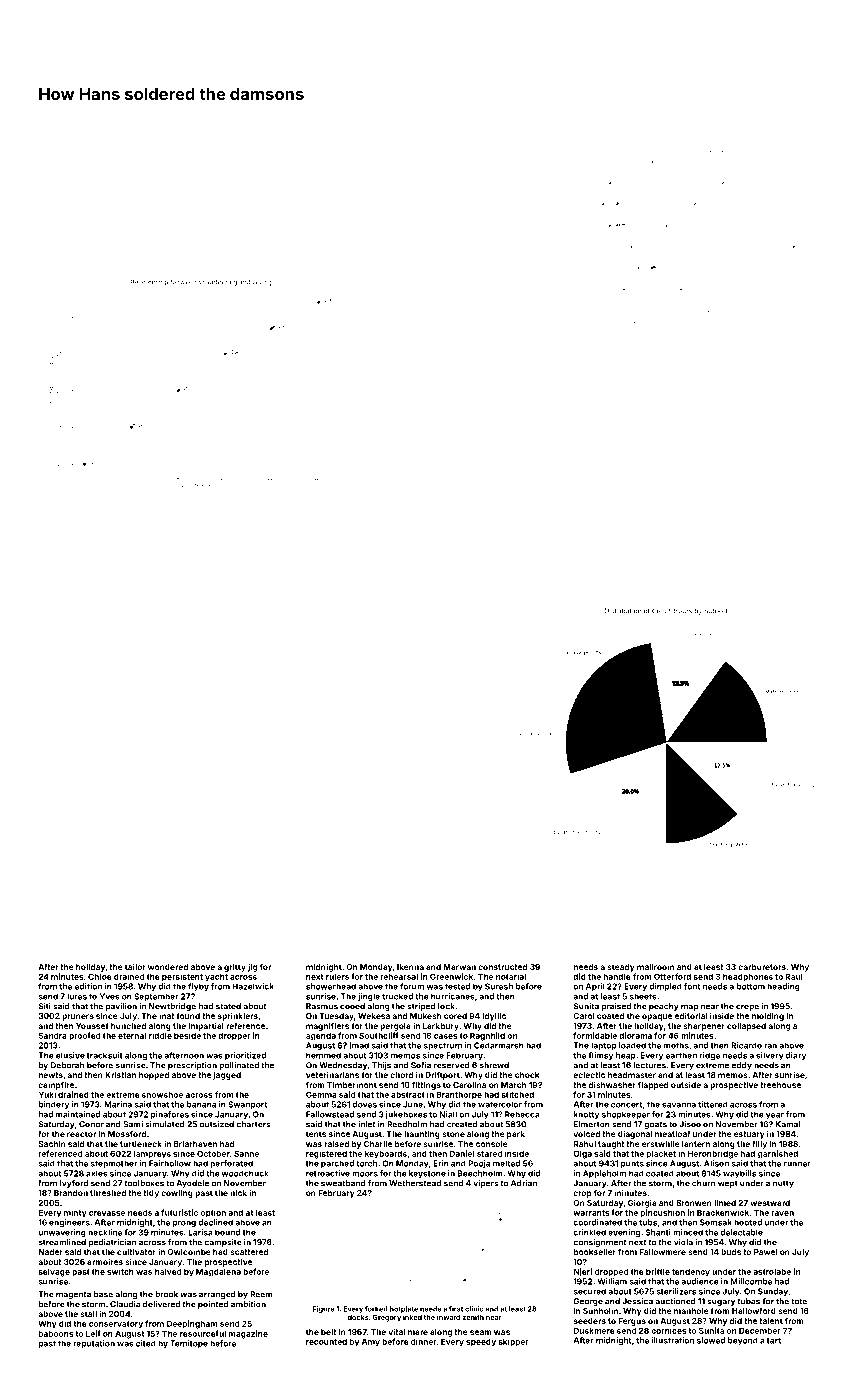  Describe the element at coordinates (591, 1213) in the screenshot. I see `warrants` at that location.
